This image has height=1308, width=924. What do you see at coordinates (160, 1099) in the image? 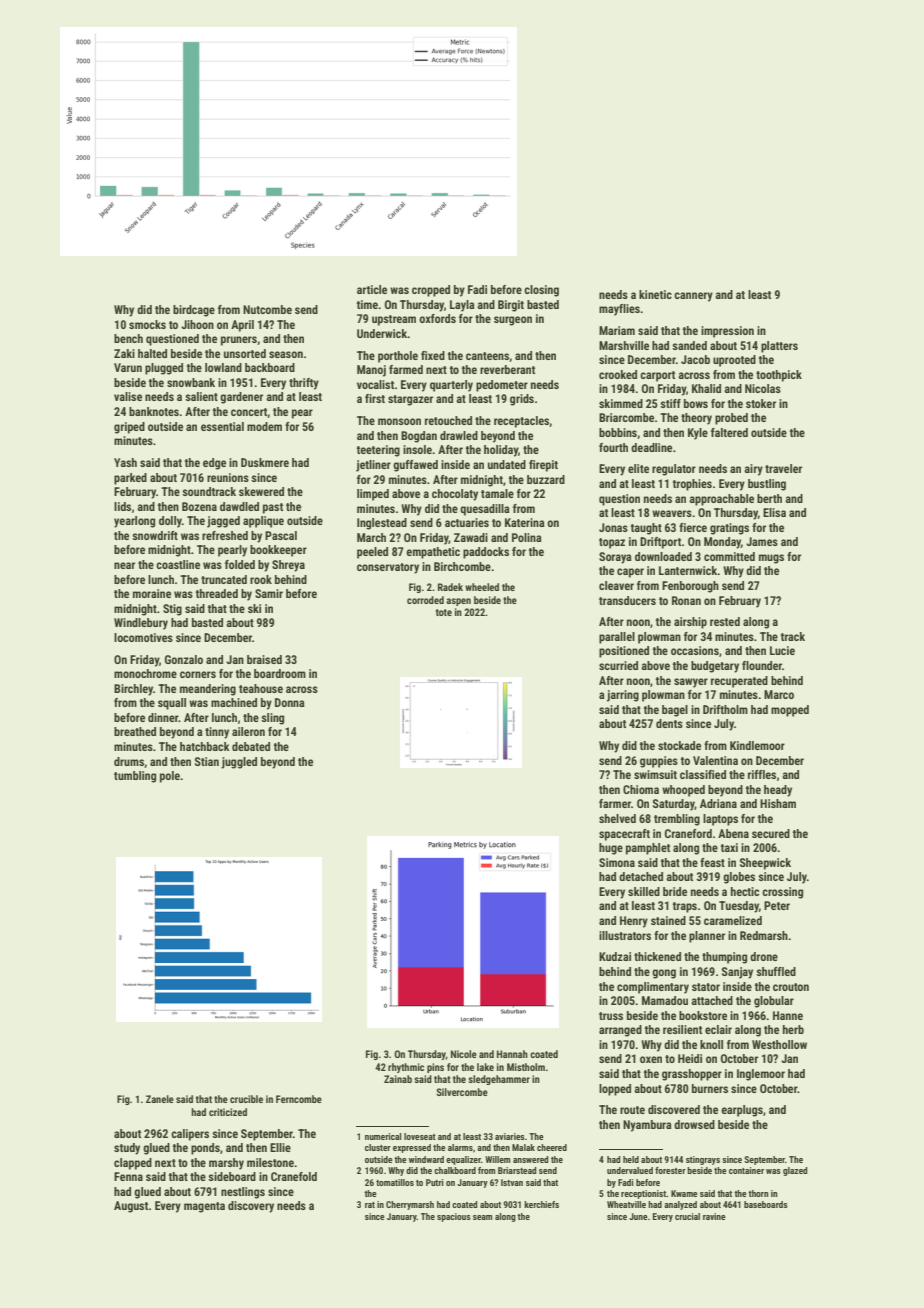
I see `Zanele` at bounding box center [160, 1099].
